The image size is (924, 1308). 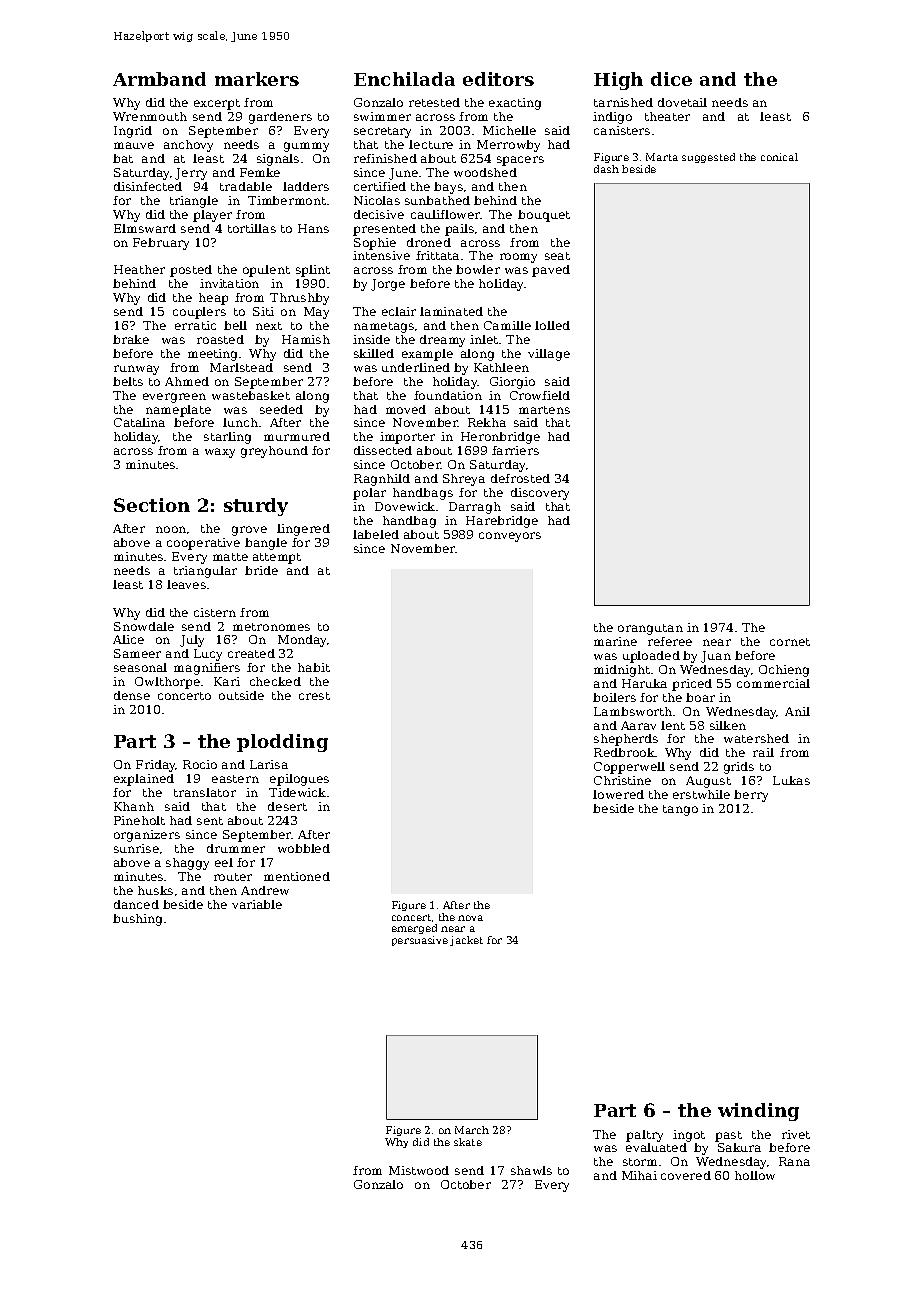 What do you see at coordinates (755, 1175) in the screenshot?
I see `hollow` at bounding box center [755, 1175].
